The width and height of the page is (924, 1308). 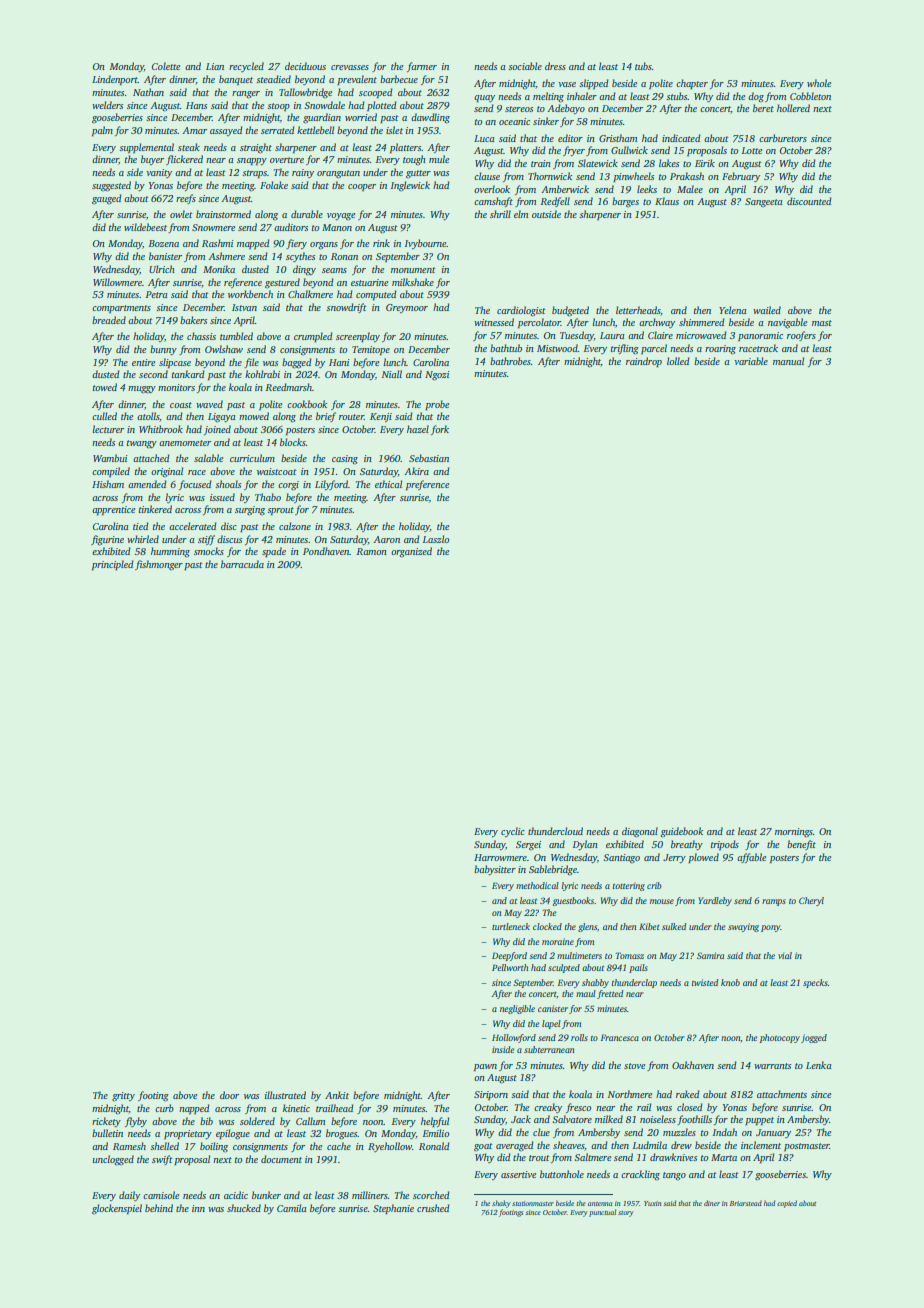 I want to click on crushed, so click(x=433, y=1208).
